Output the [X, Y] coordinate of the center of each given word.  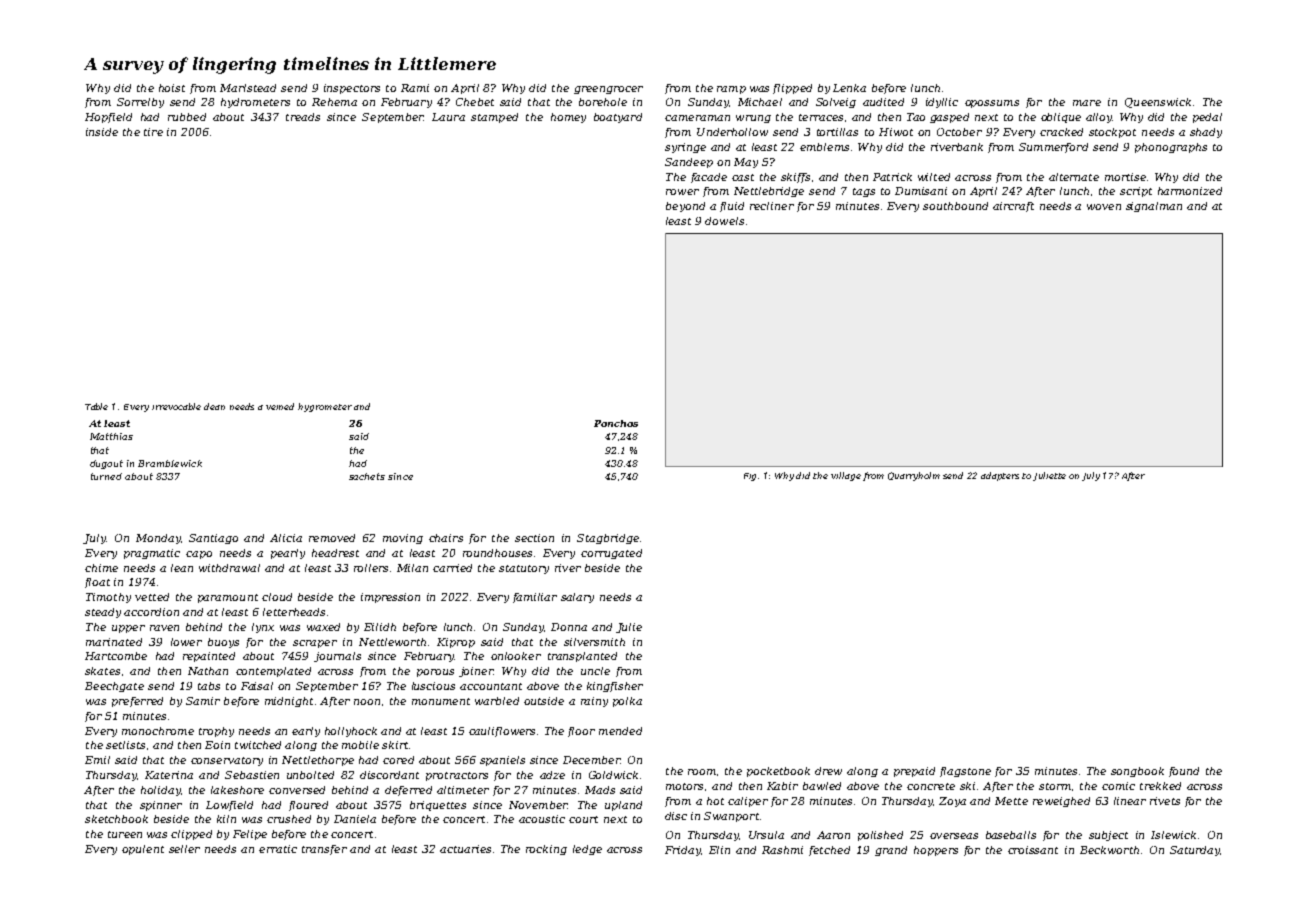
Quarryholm [914, 476]
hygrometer [325, 407]
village [846, 476]
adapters [1000, 476]
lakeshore [237, 790]
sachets [367, 476]
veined [280, 406]
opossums [992, 104]
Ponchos [616, 423]
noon [367, 702]
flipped [792, 89]
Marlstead [248, 88]
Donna [569, 627]
